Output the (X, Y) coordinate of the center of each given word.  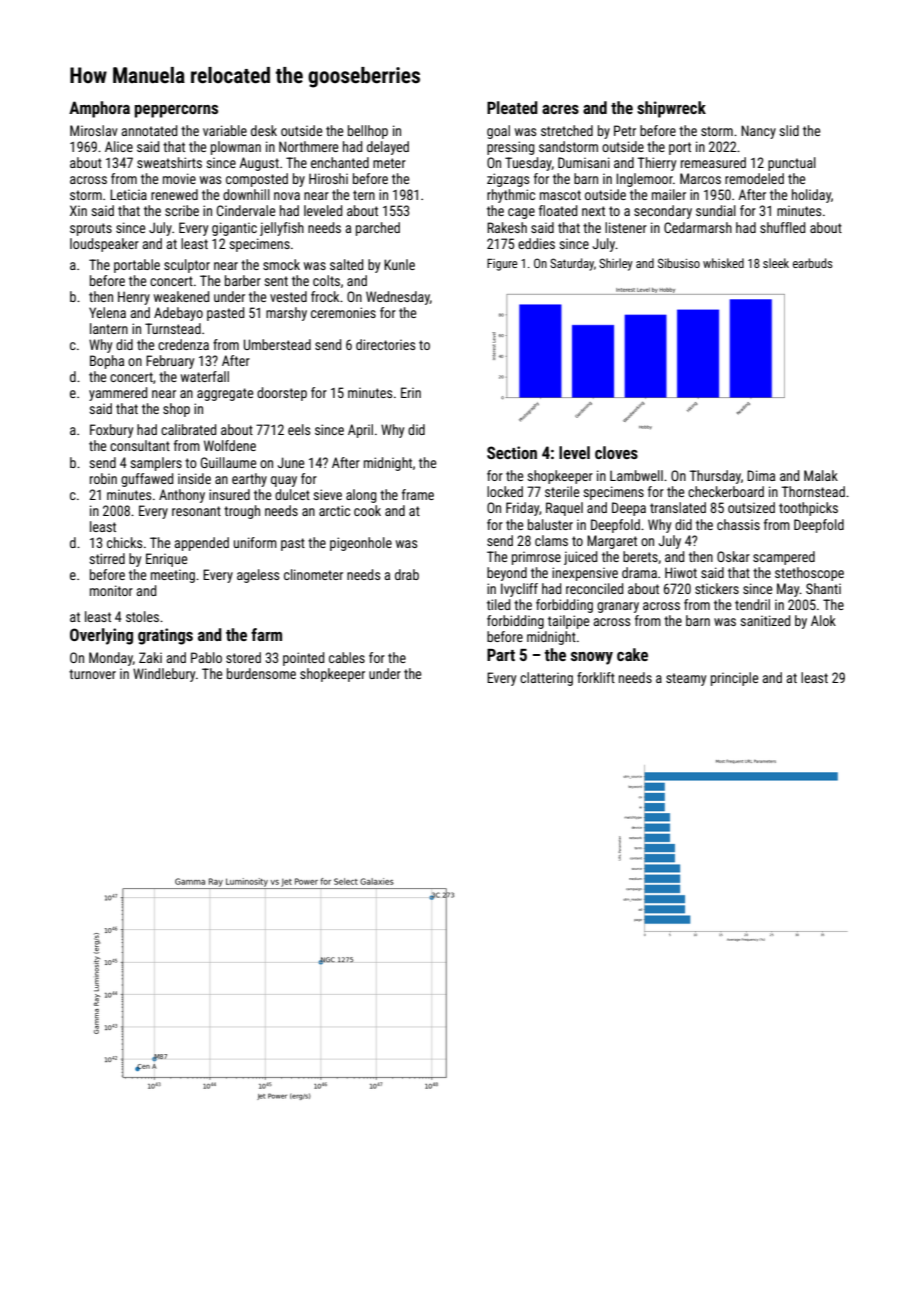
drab (407, 574)
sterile (562, 491)
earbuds (813, 263)
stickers (717, 588)
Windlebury (164, 675)
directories (385, 344)
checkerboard (726, 491)
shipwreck (671, 109)
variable (225, 130)
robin (103, 478)
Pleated (512, 107)
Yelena (107, 312)
